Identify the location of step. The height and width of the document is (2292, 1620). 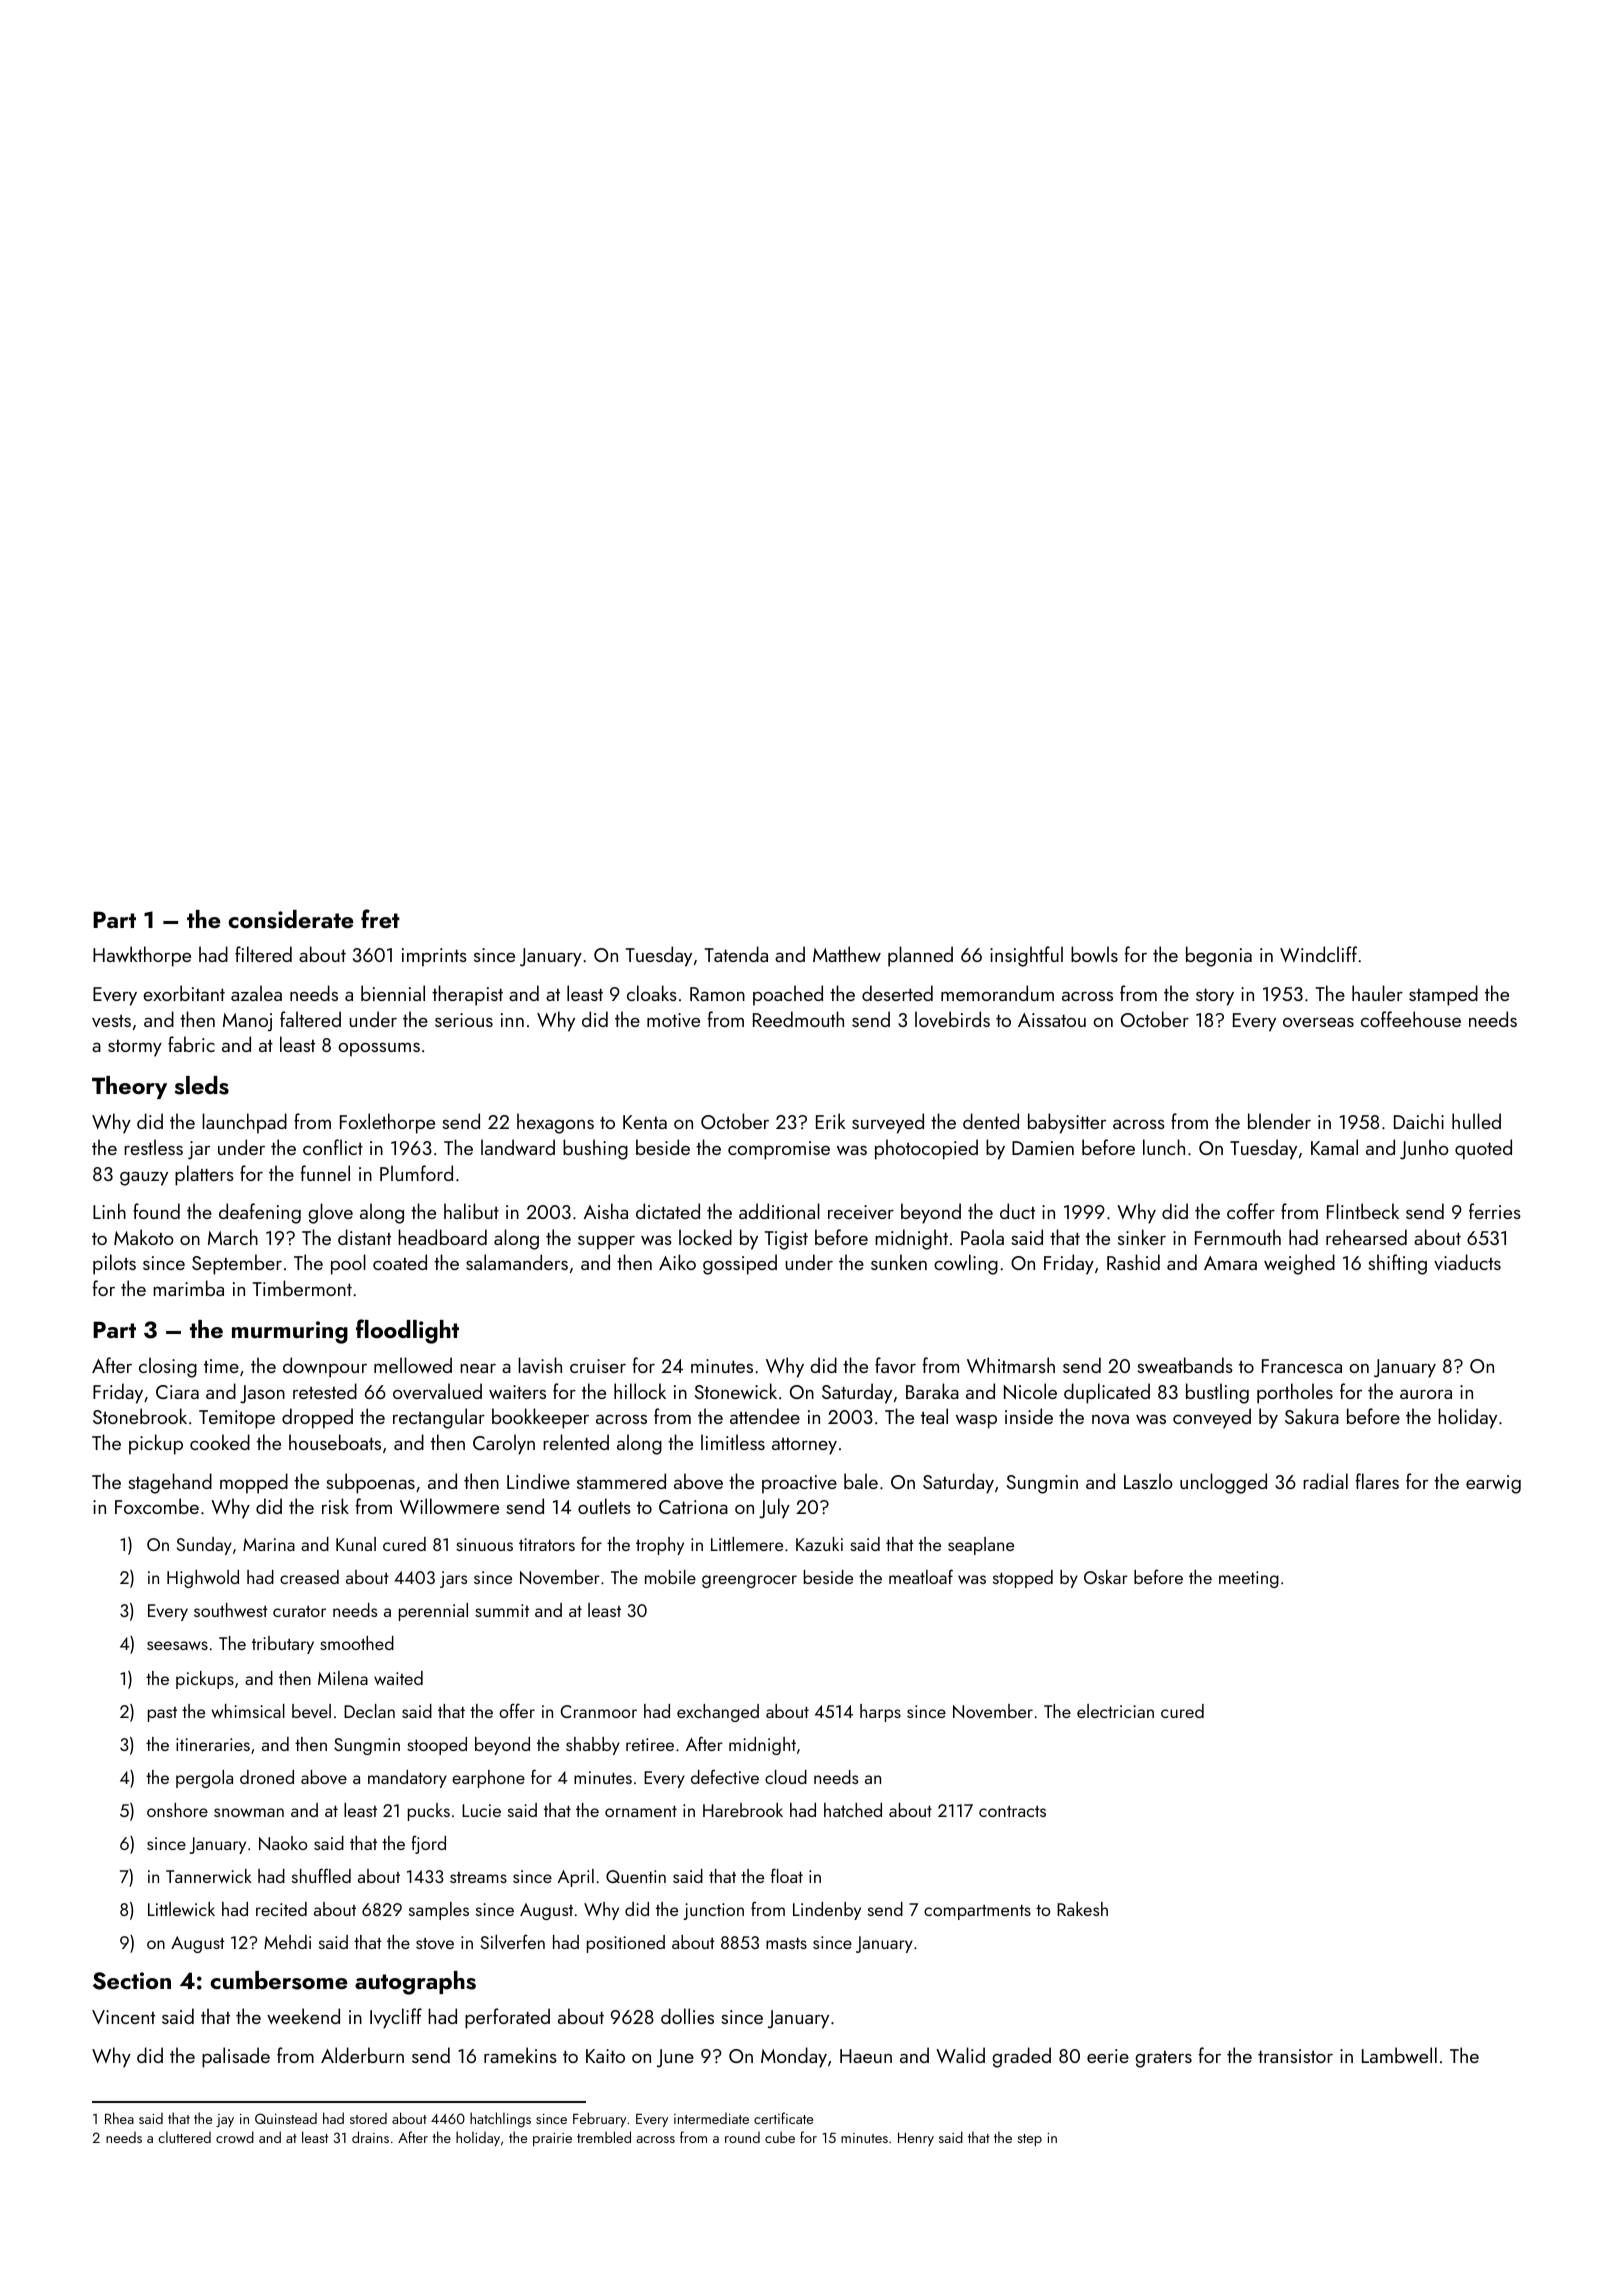
(1029, 2140).
